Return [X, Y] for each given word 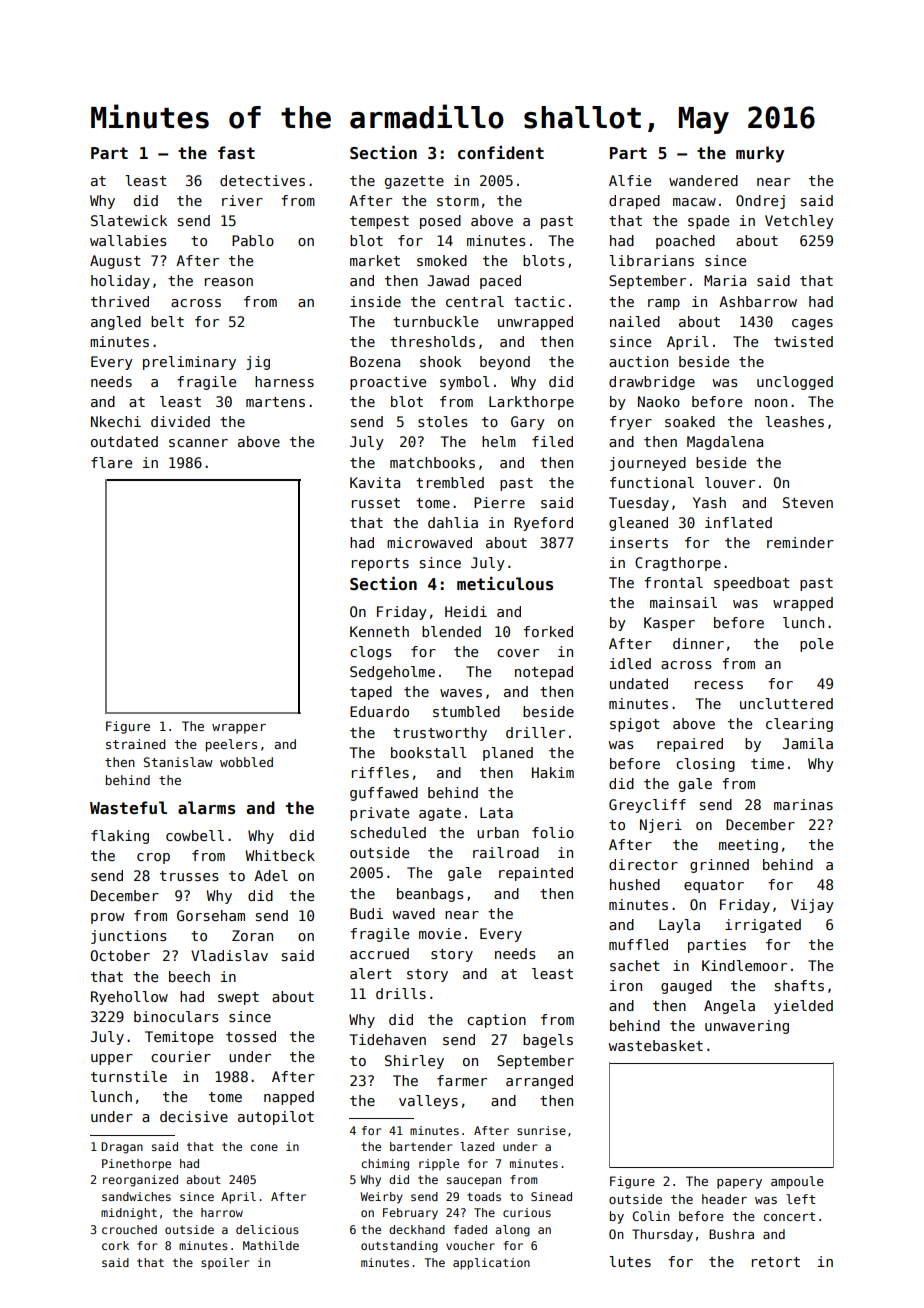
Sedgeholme [392, 673]
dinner [698, 643]
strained [136, 744]
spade [708, 222]
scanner [198, 443]
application [491, 1264]
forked [548, 631]
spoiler [225, 1263]
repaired [690, 745]
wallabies [128, 240]
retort [776, 1262]
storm [458, 201]
